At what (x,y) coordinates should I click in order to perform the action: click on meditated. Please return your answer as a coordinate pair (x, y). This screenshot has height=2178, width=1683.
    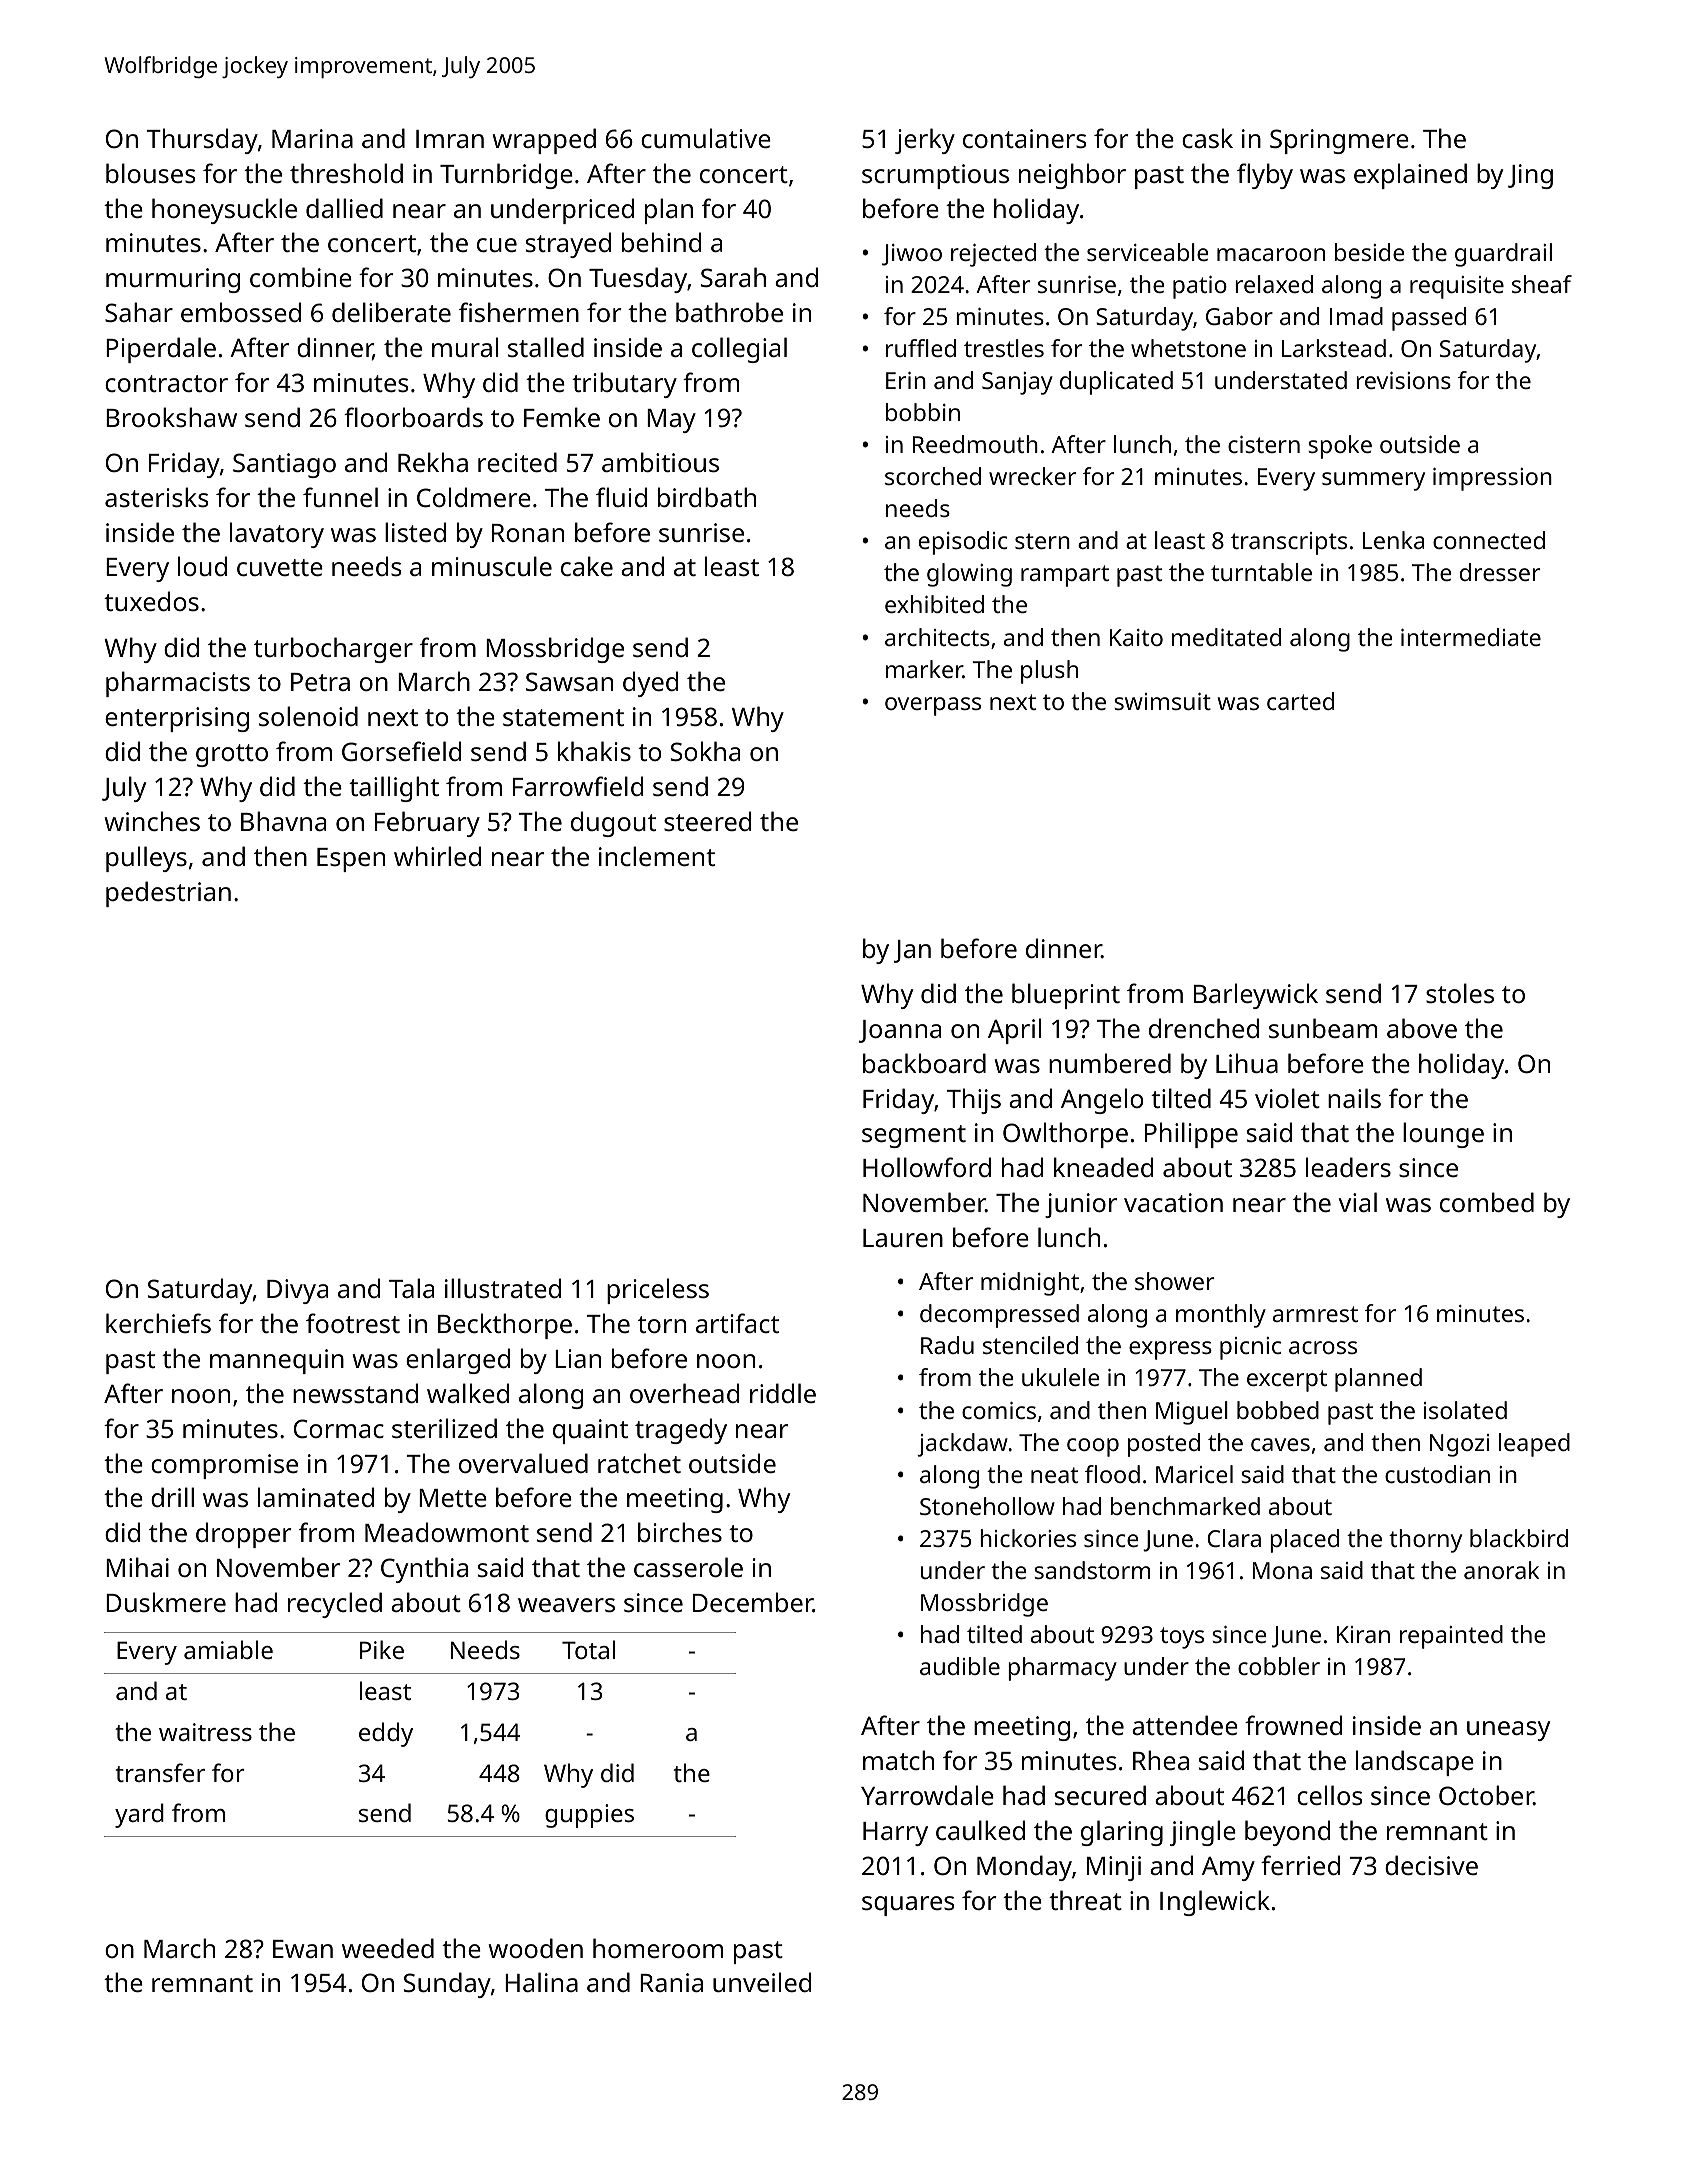
    Looking at the image, I should click on (1226, 637).
